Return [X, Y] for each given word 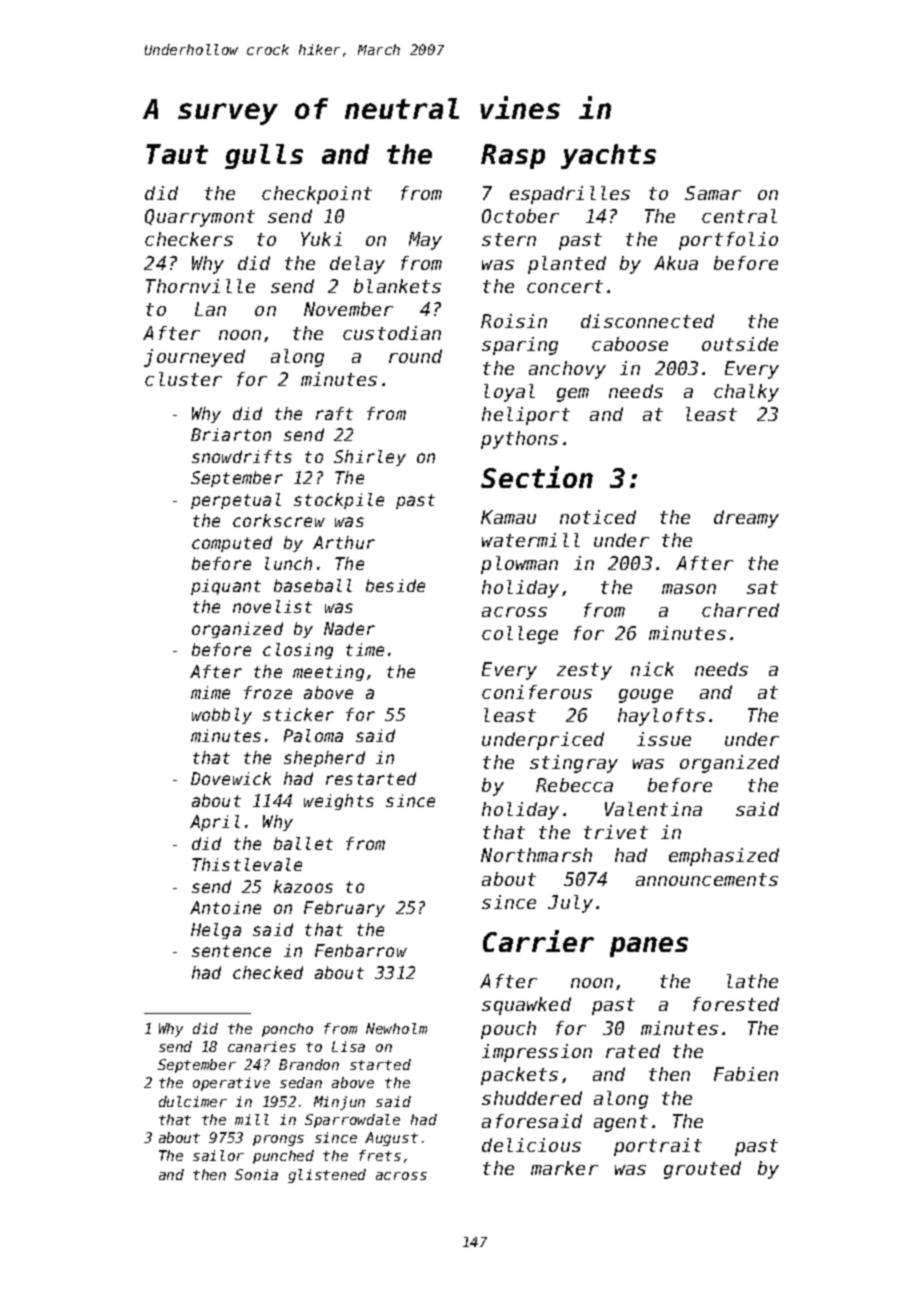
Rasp [513, 156]
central [739, 216]
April [215, 823]
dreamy [746, 519]
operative [231, 1084]
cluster [183, 379]
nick [652, 669]
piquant [226, 587]
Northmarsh [536, 855]
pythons [519, 440]
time [365, 649]
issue [664, 739]
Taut [177, 154]
